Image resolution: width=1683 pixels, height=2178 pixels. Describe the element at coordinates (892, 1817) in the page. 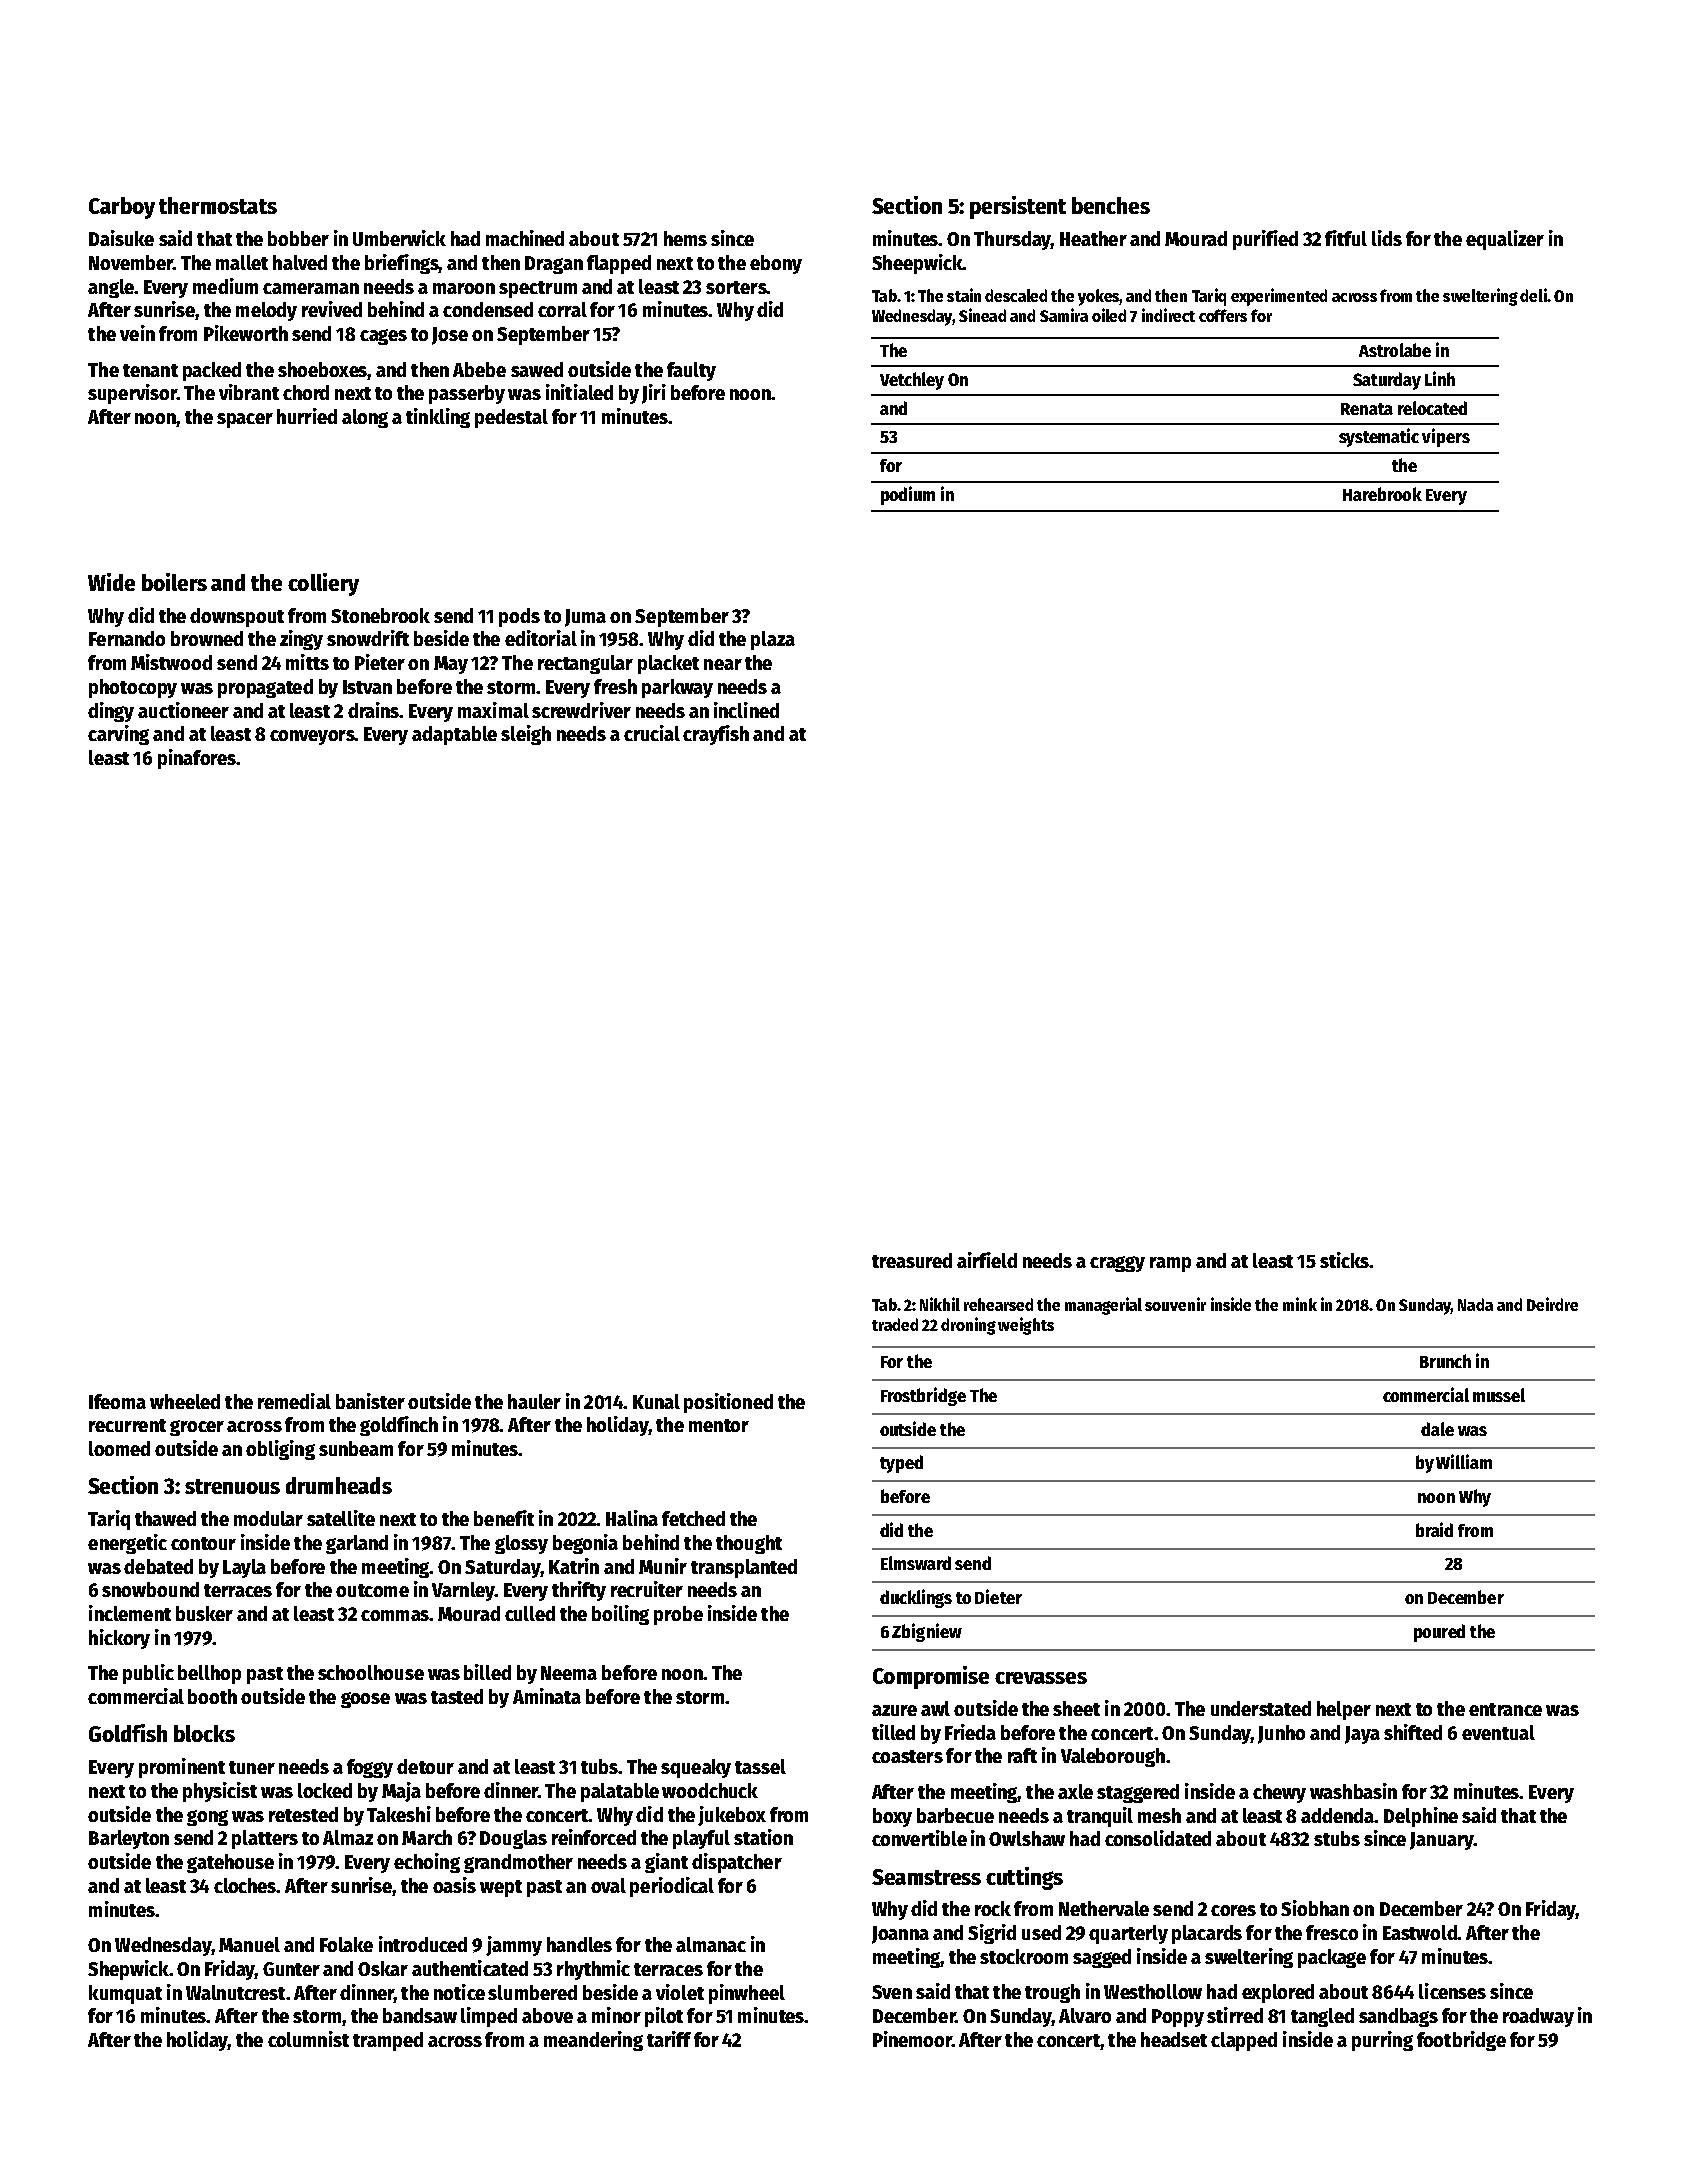

I see `boxy` at that location.
